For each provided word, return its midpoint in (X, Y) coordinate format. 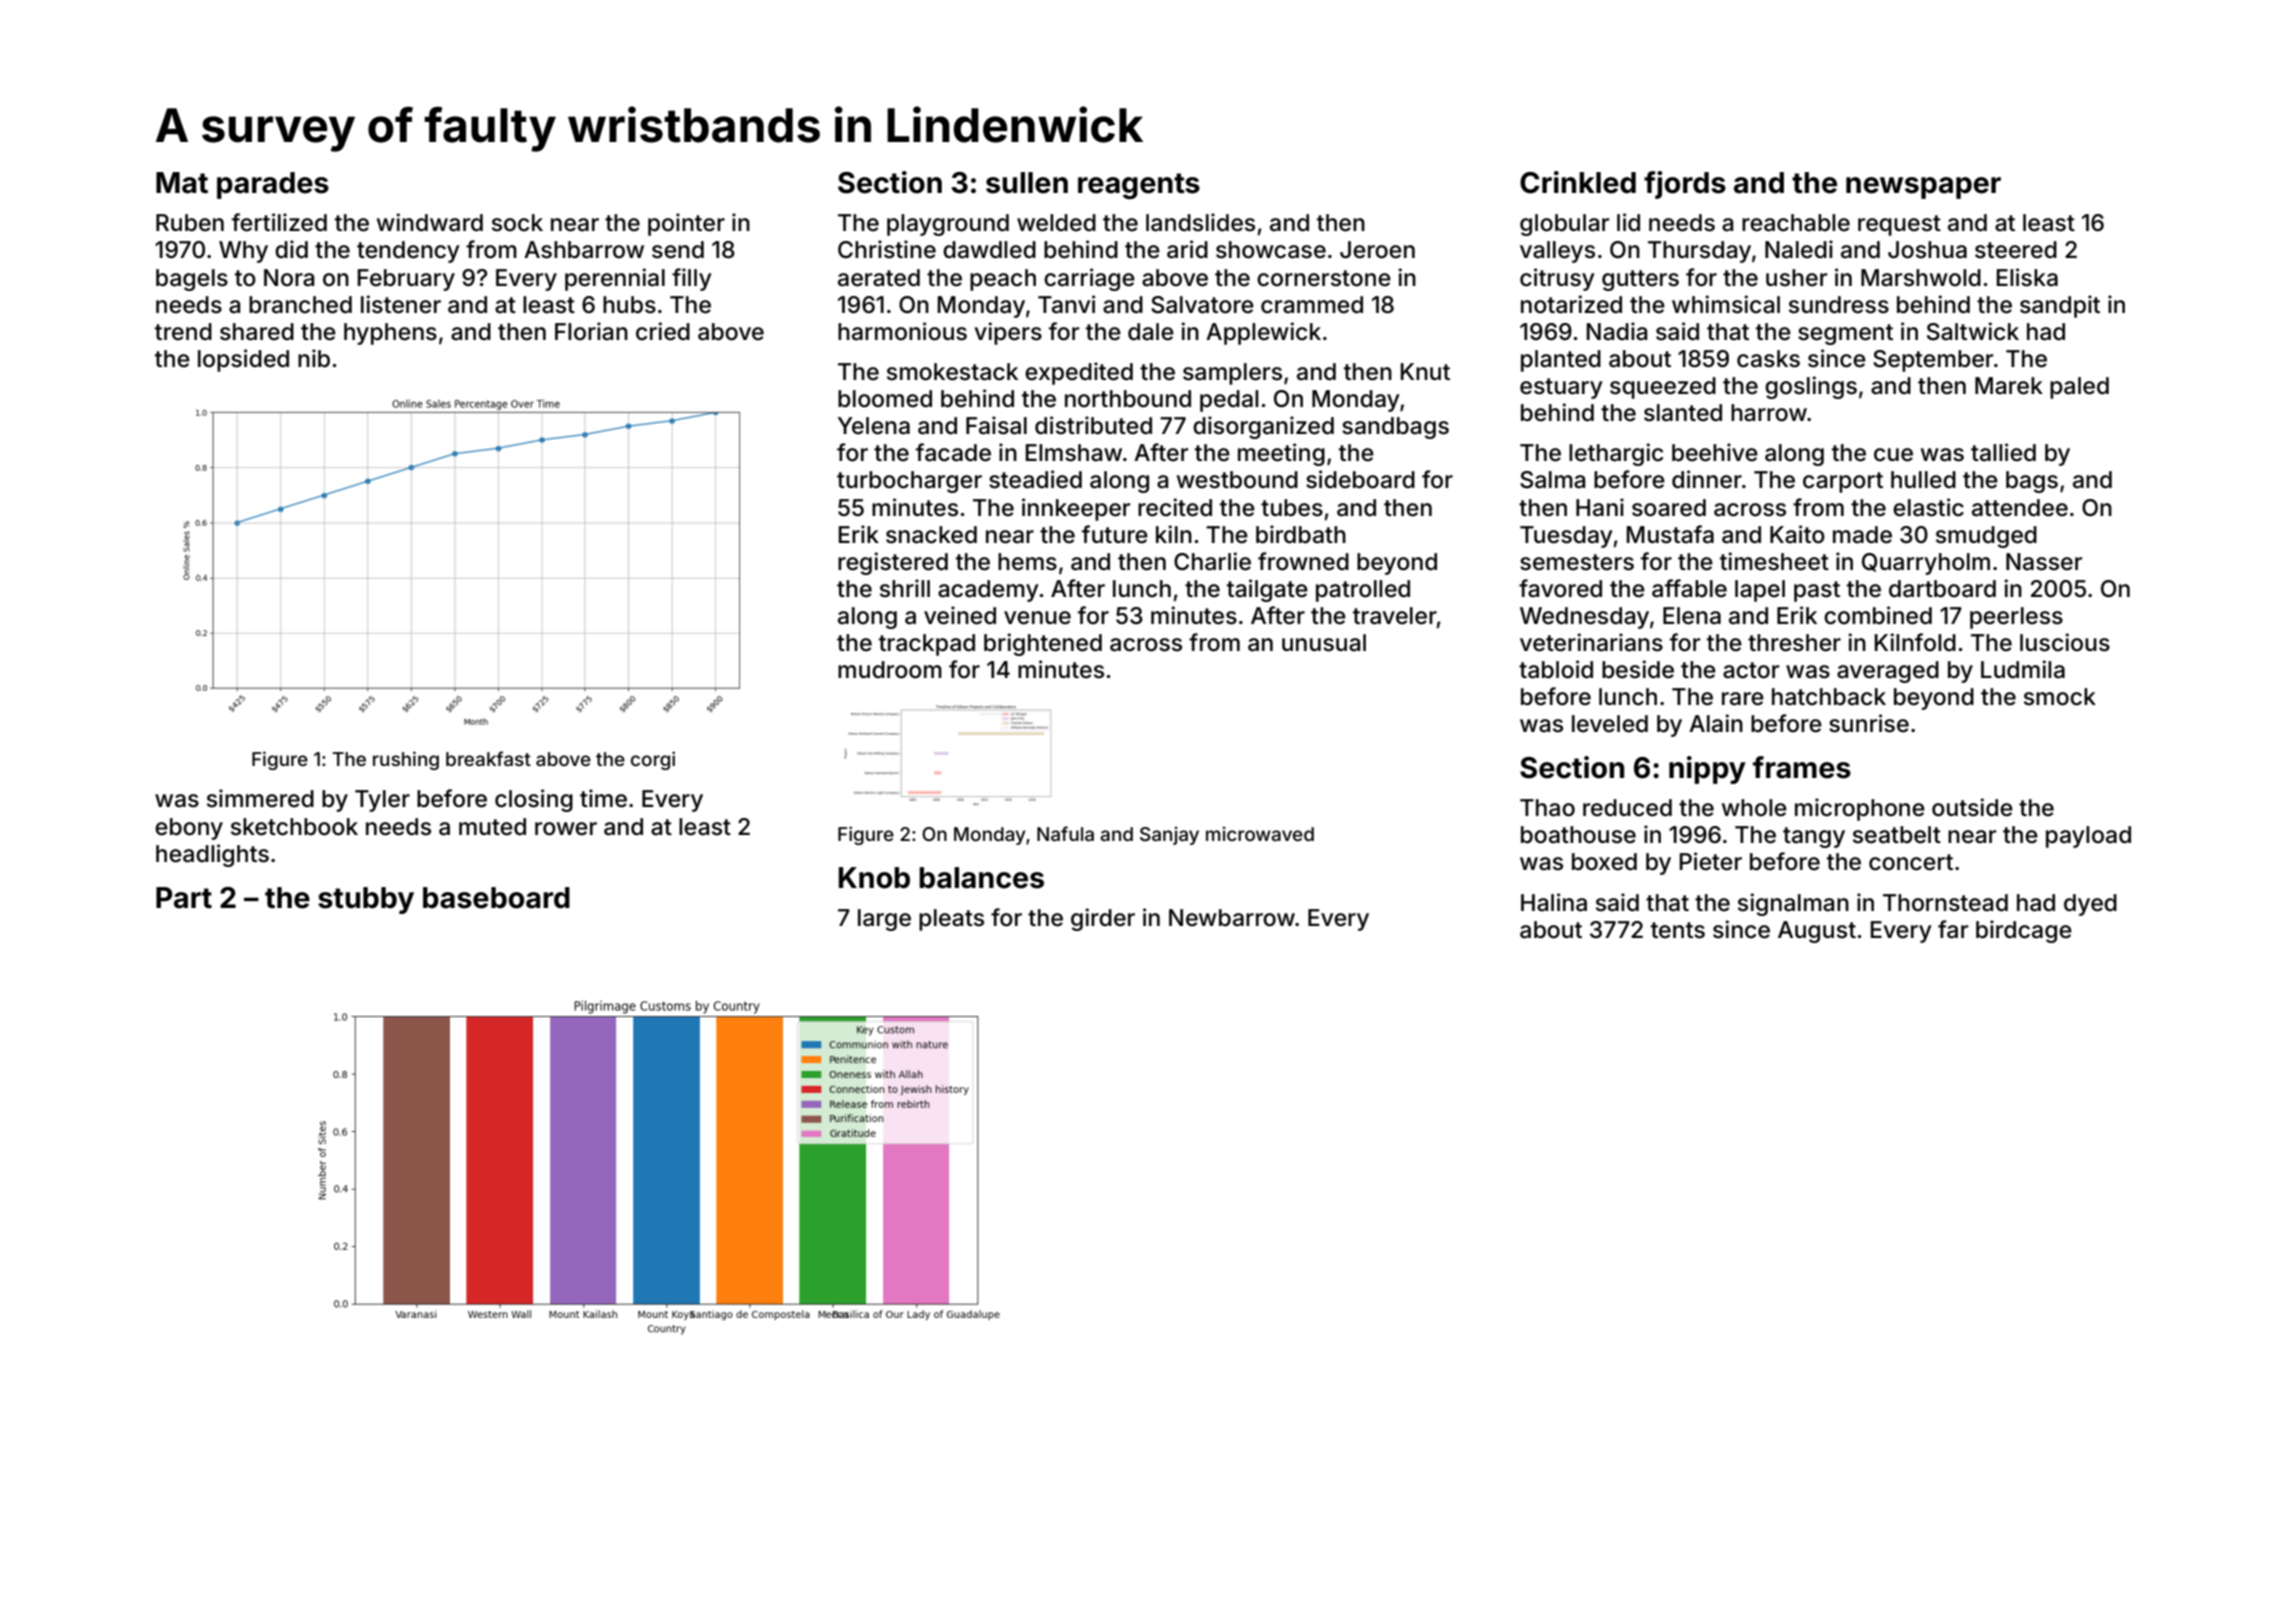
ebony (189, 829)
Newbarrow (1232, 918)
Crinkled (1578, 182)
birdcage (2024, 931)
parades (273, 185)
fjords (1685, 185)
